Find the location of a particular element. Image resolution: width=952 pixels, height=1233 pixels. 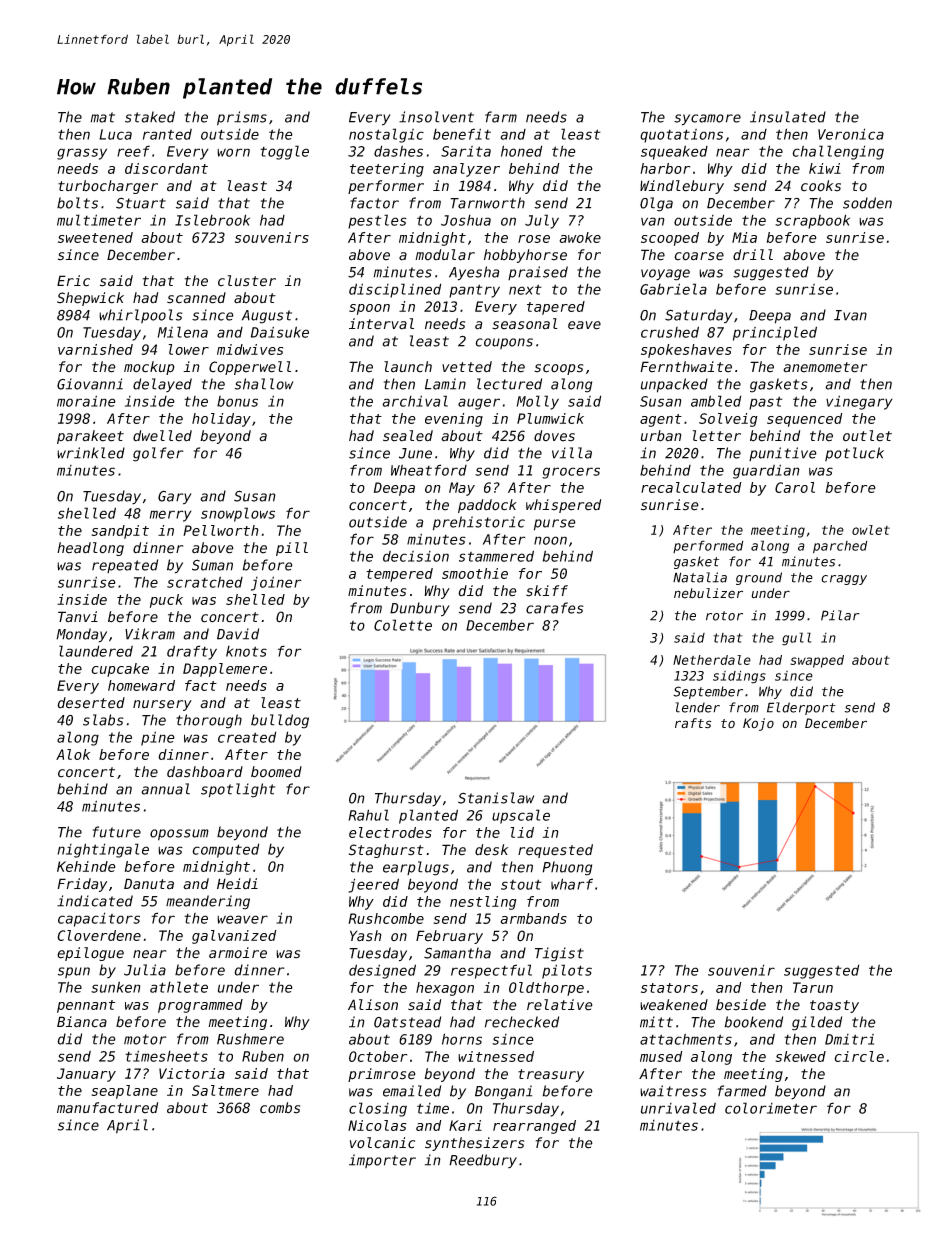

cooks is located at coordinates (821, 186).
